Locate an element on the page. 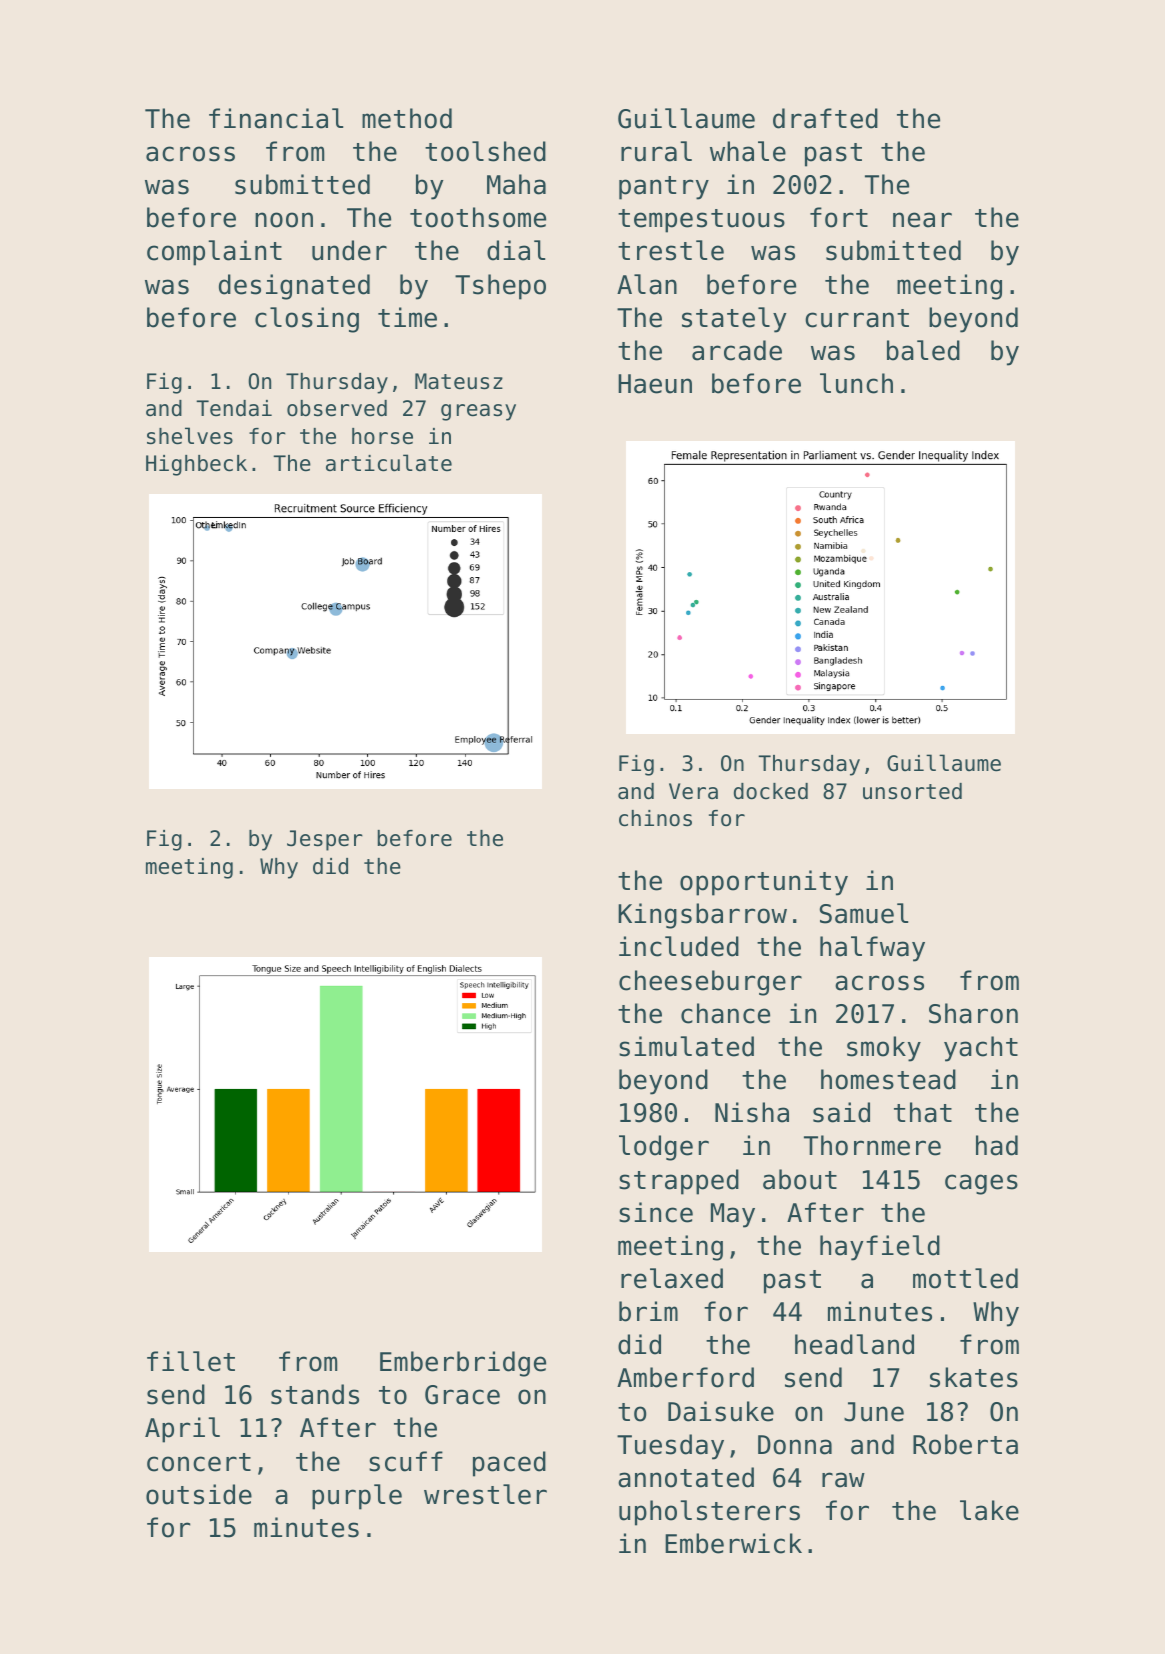  financial is located at coordinates (276, 118).
